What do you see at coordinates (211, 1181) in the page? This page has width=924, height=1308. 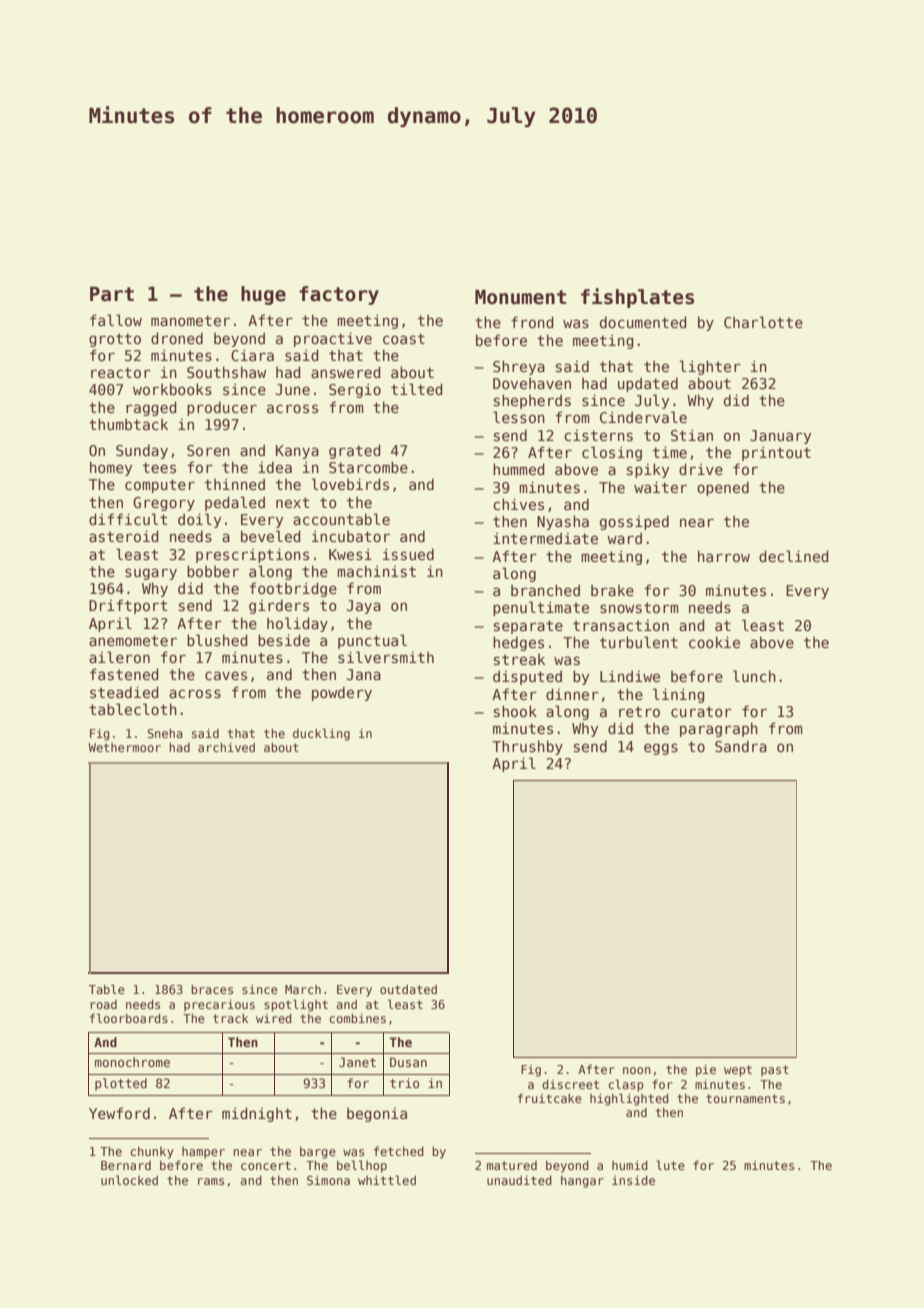 I see `rams` at bounding box center [211, 1181].
